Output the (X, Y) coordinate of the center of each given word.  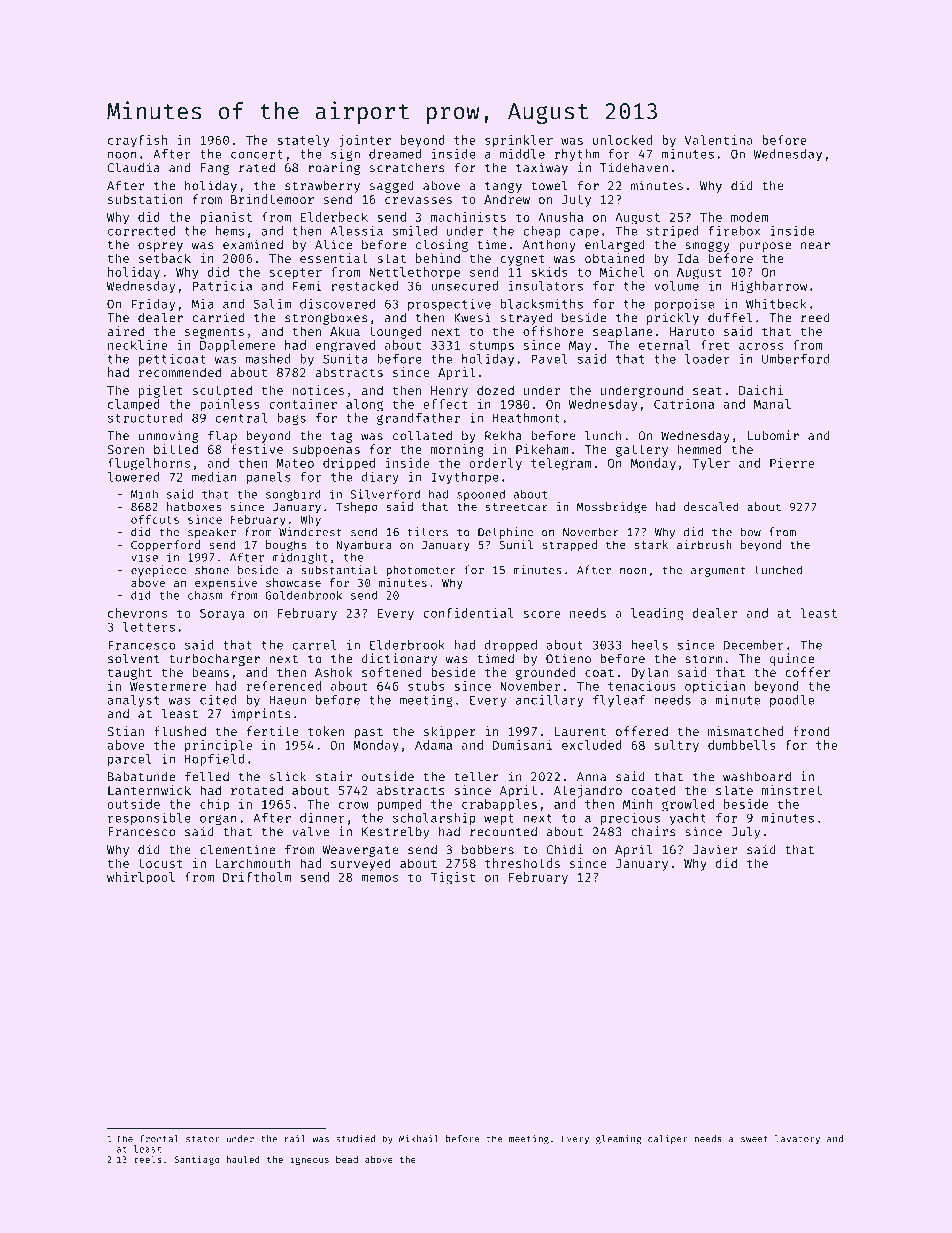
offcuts (155, 519)
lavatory (797, 1139)
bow (751, 532)
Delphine (505, 533)
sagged (391, 187)
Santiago (197, 1160)
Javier (715, 849)
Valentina (719, 140)
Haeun (287, 700)
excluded (592, 745)
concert (257, 154)
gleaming (618, 1140)
